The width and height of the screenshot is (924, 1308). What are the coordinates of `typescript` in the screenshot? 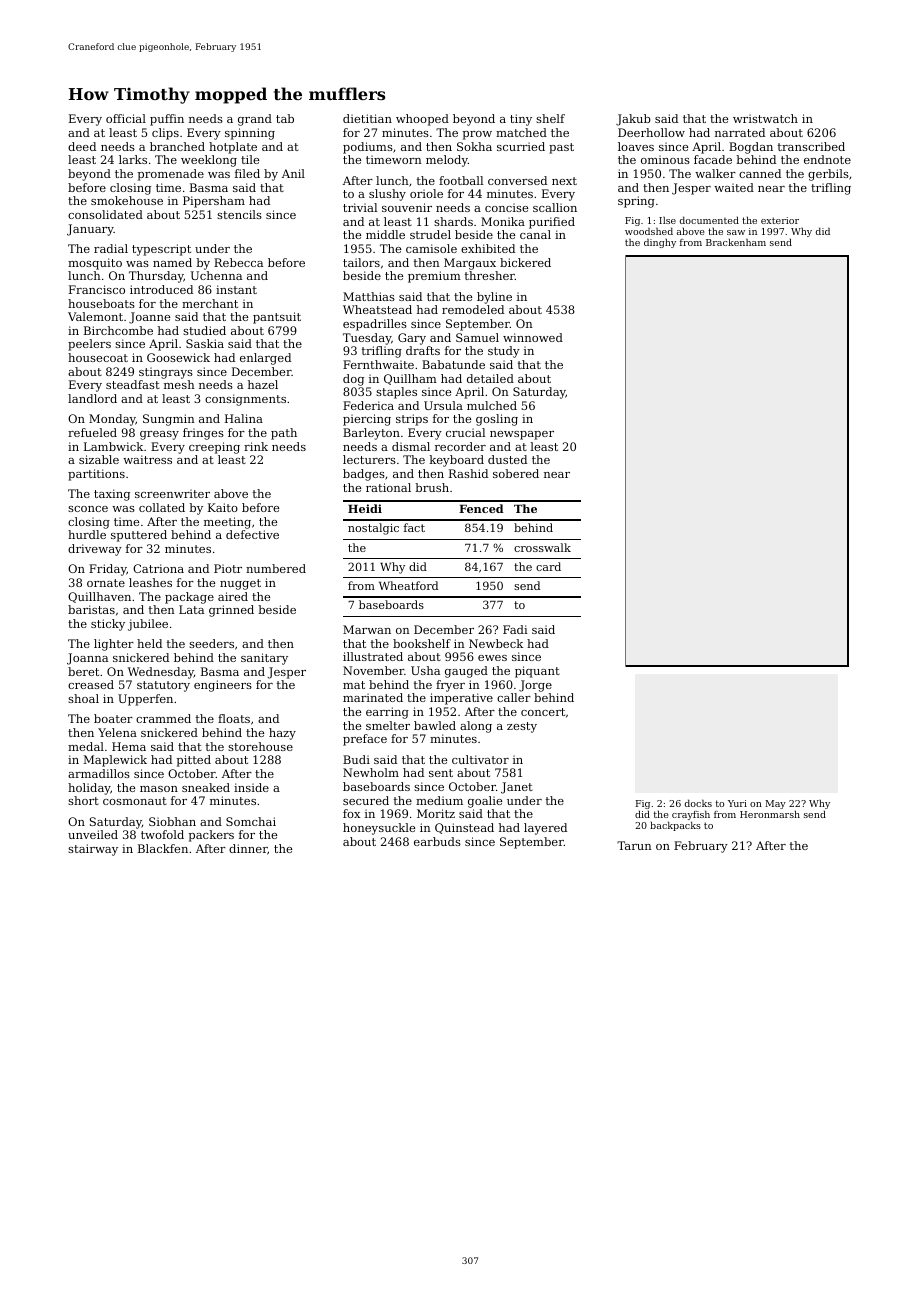 It's located at (161, 250).
